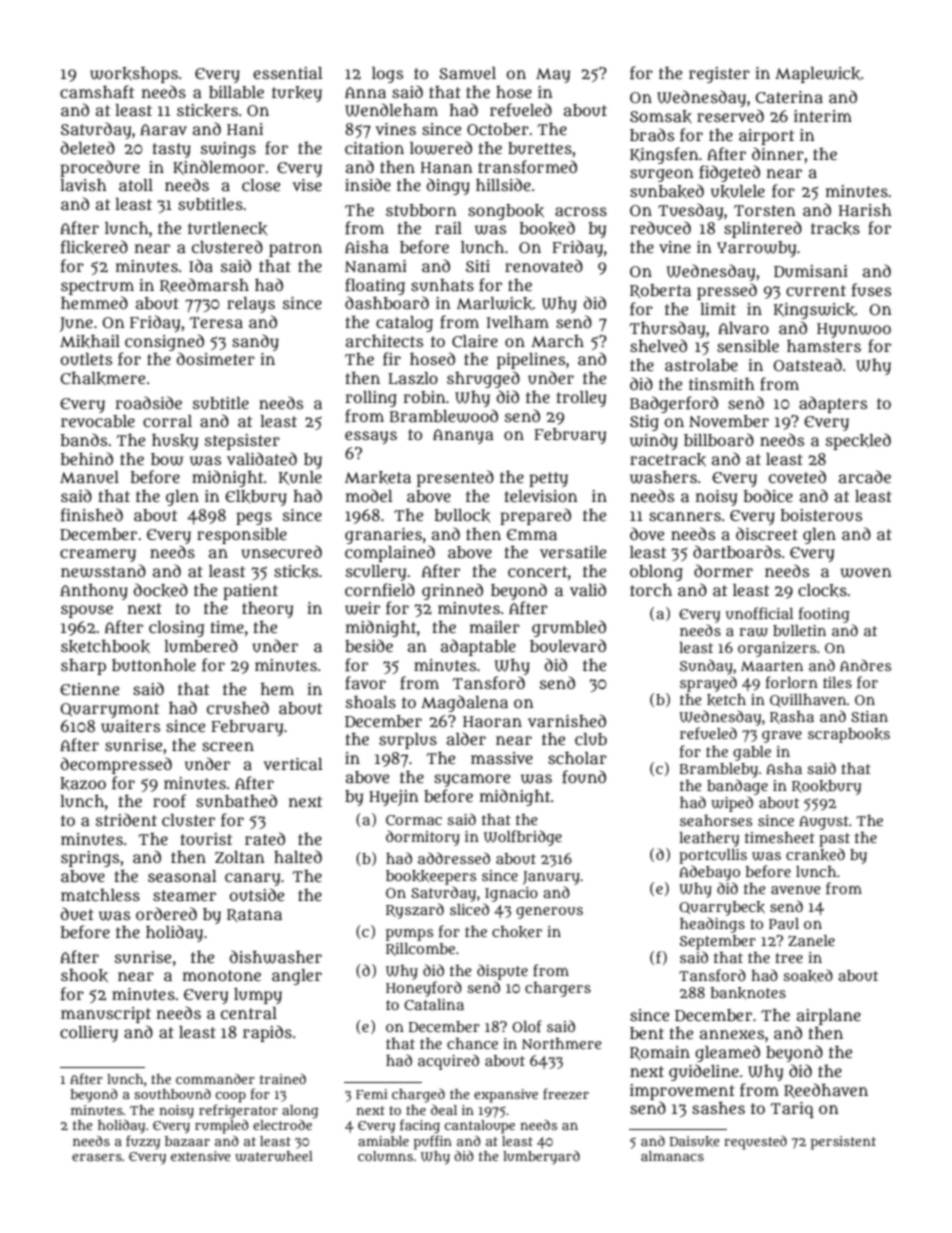 Image resolution: width=952 pixels, height=1233 pixels. I want to click on responsible, so click(242, 536).
